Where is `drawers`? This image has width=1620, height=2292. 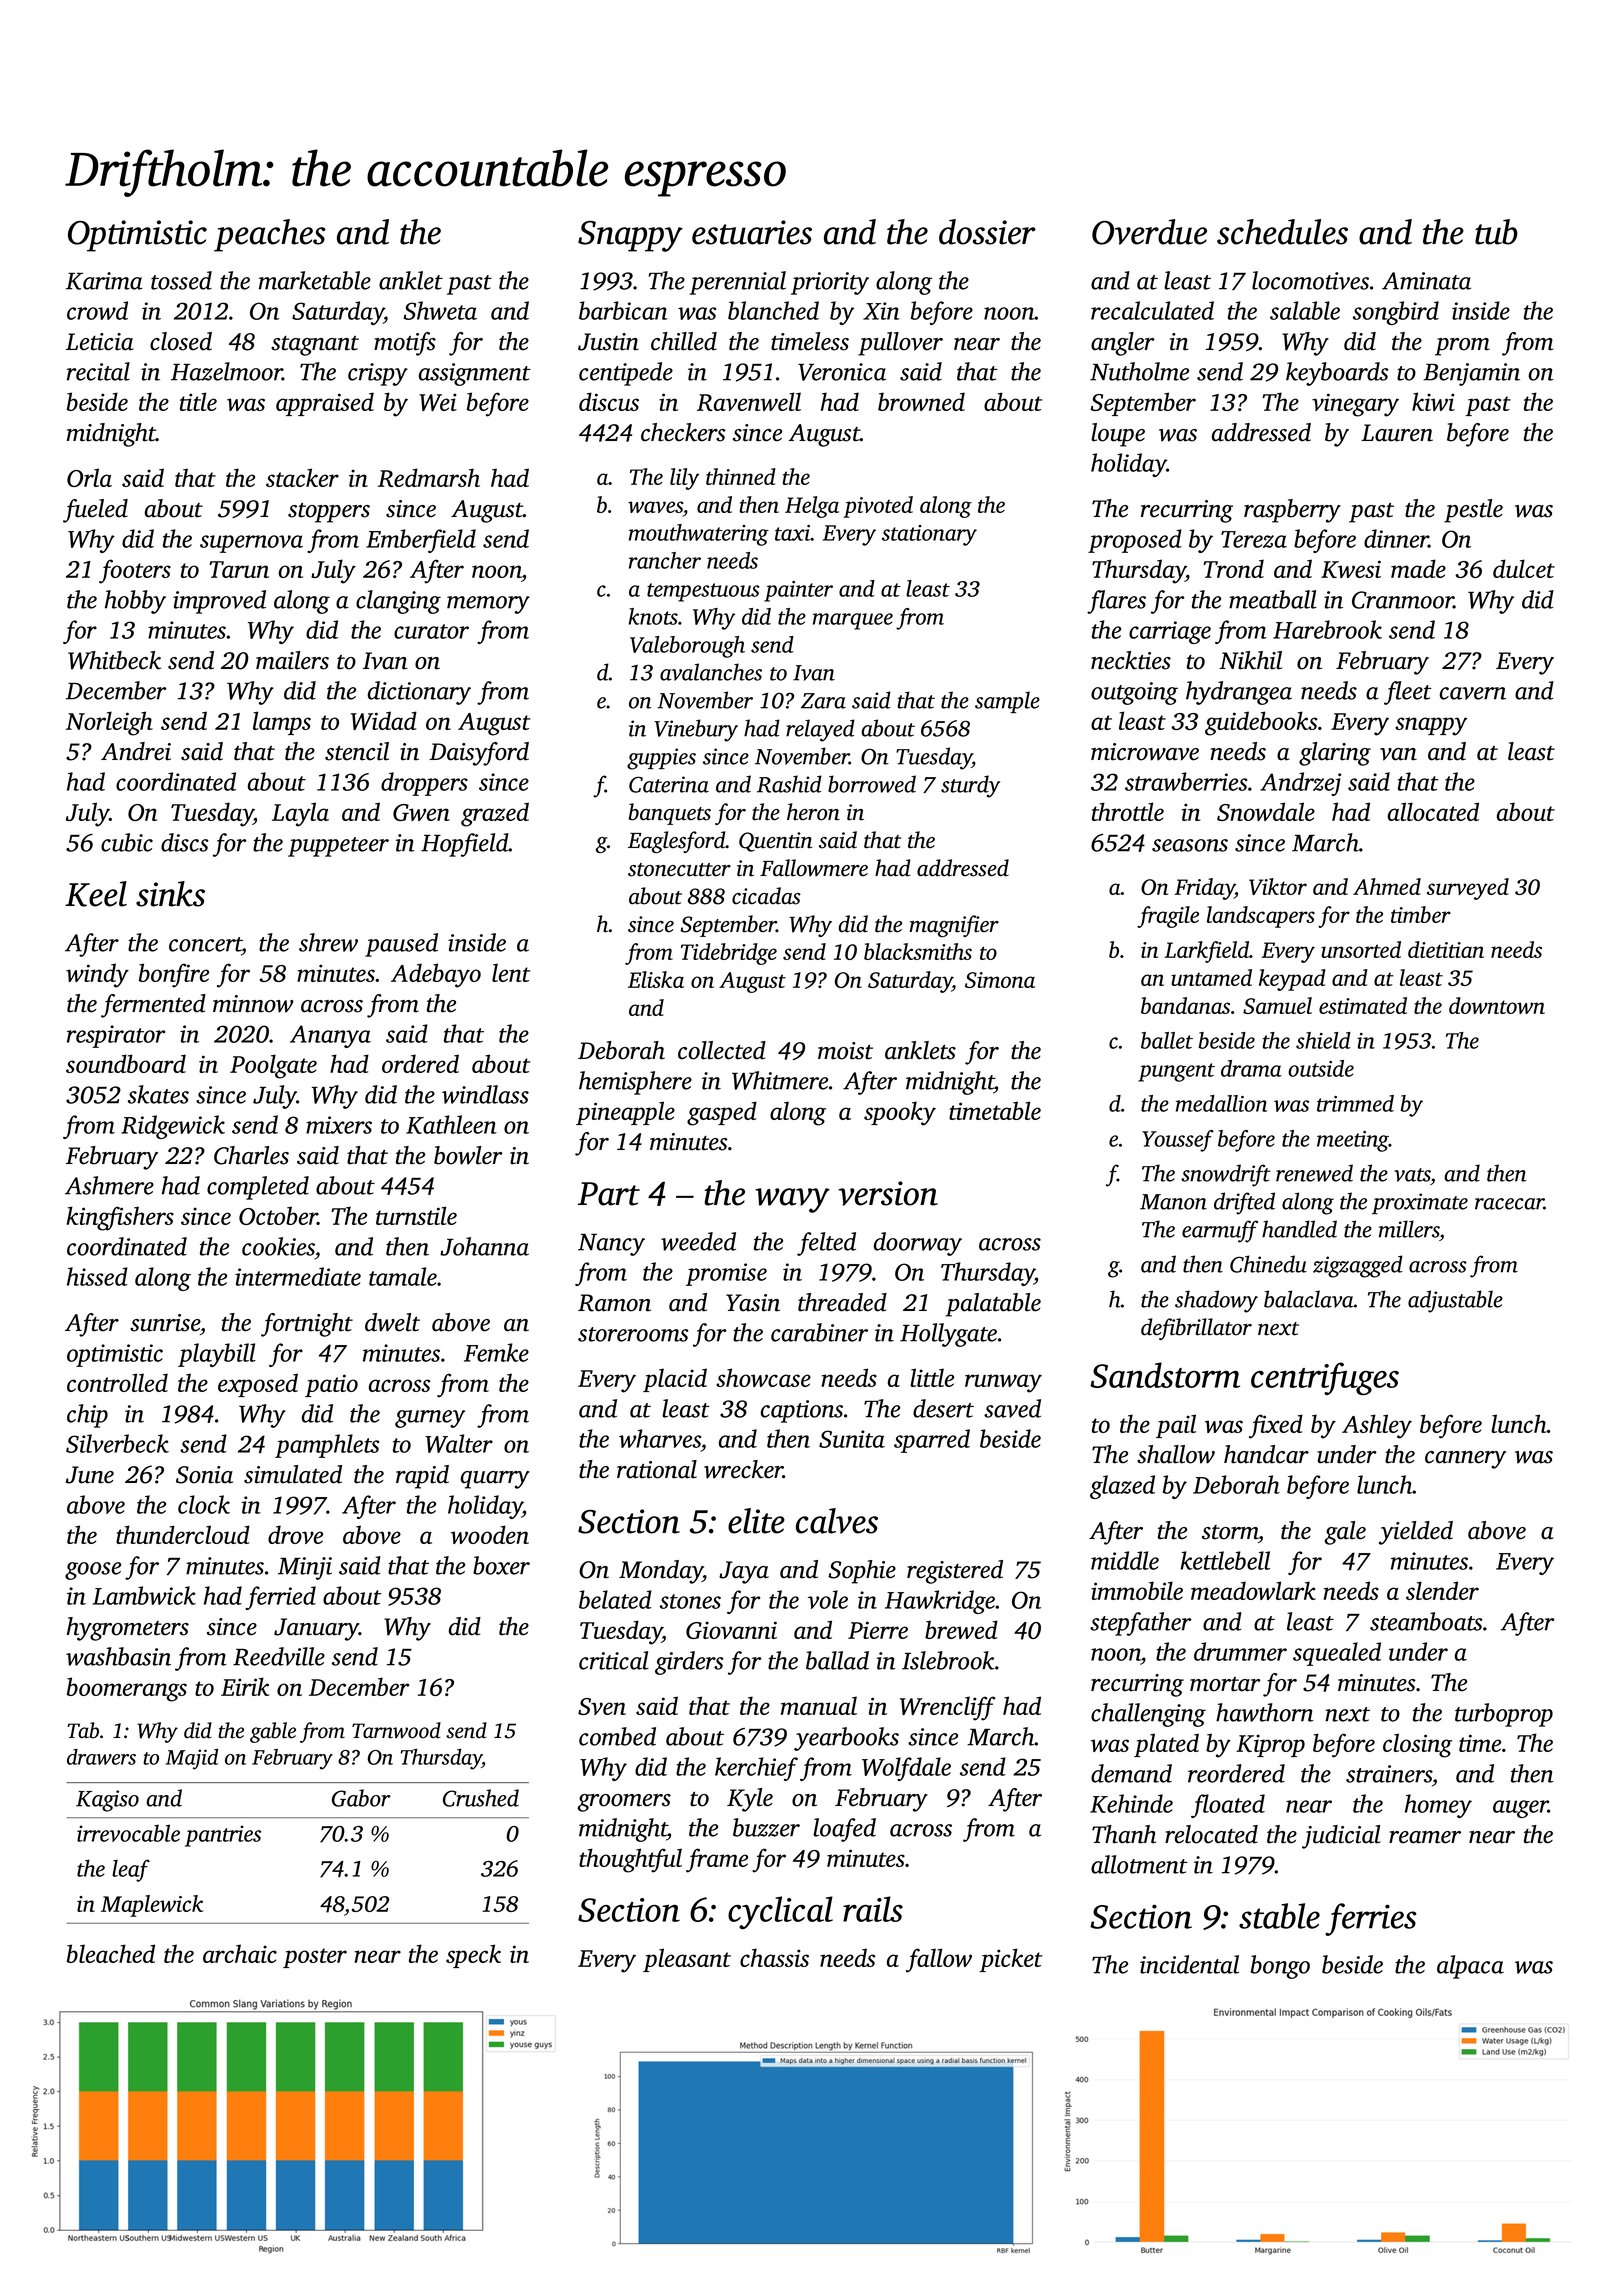
drawers is located at coordinates (101, 1757).
